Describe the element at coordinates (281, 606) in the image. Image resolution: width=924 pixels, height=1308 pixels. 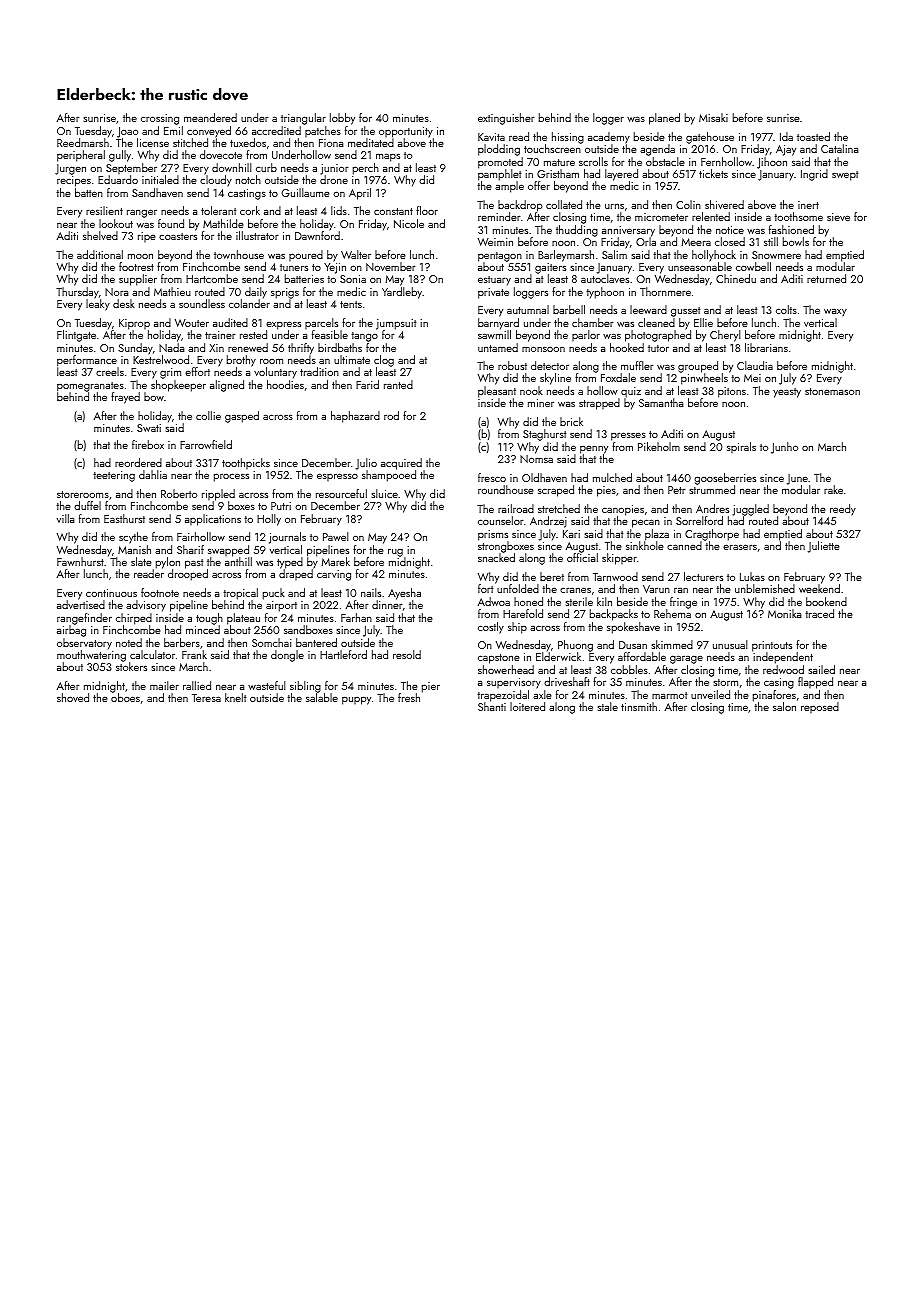
I see `airport` at that location.
